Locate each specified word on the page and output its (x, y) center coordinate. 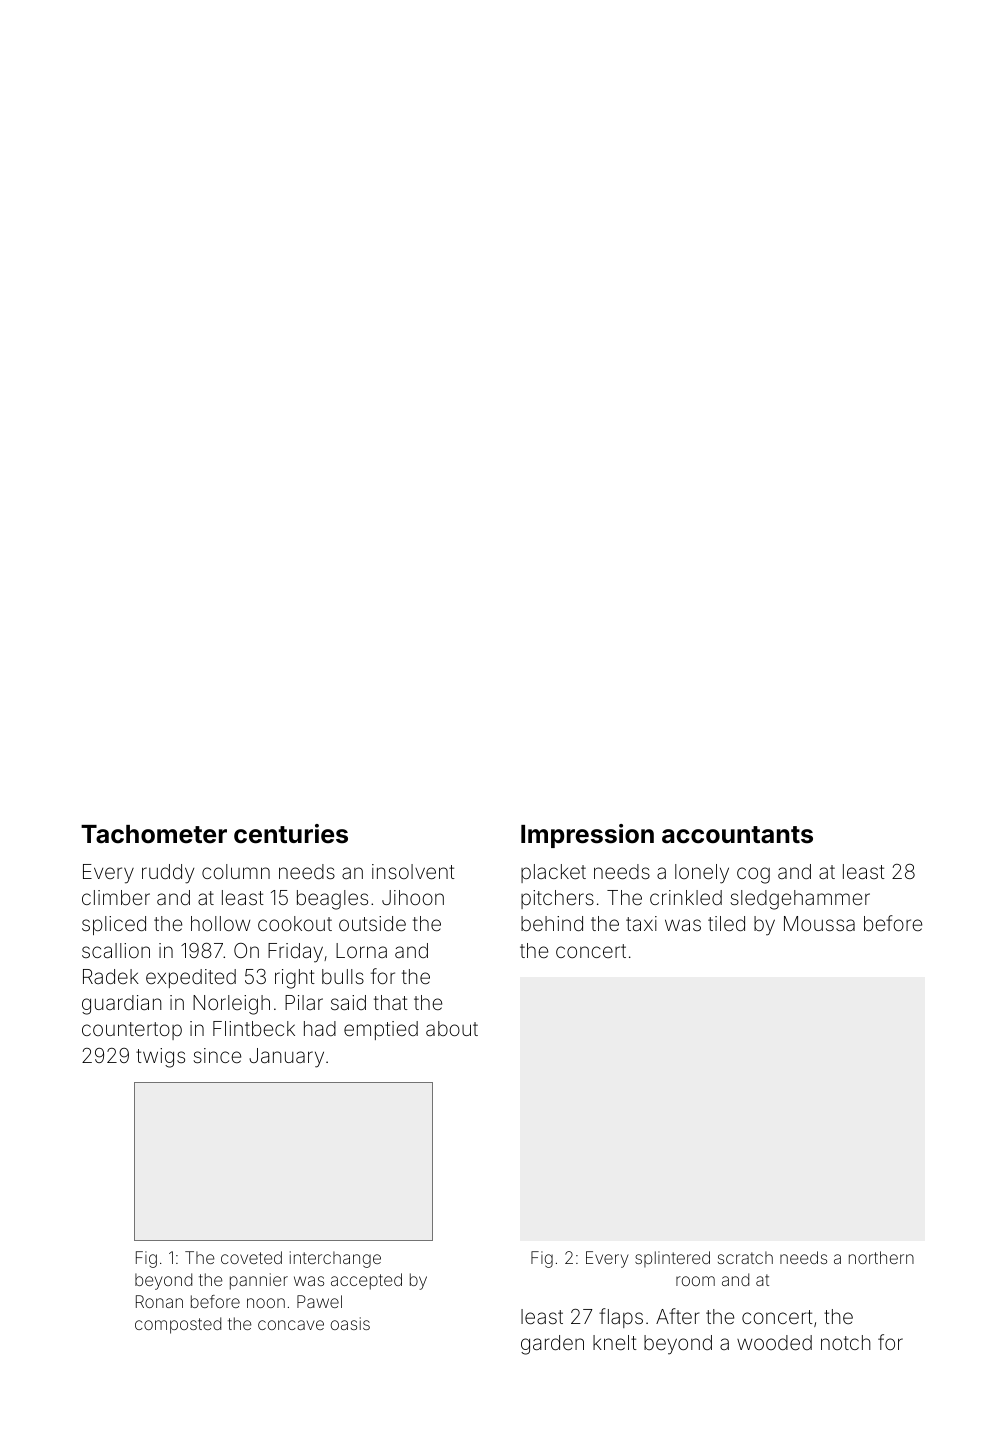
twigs (160, 1058)
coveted (251, 1257)
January (286, 1058)
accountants (737, 835)
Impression (587, 836)
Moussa (819, 923)
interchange (335, 1259)
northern (881, 1257)
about (452, 1028)
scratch (745, 1257)
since (217, 1055)
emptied (381, 1030)
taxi (641, 923)
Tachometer (154, 834)
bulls (343, 976)
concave (291, 1325)
